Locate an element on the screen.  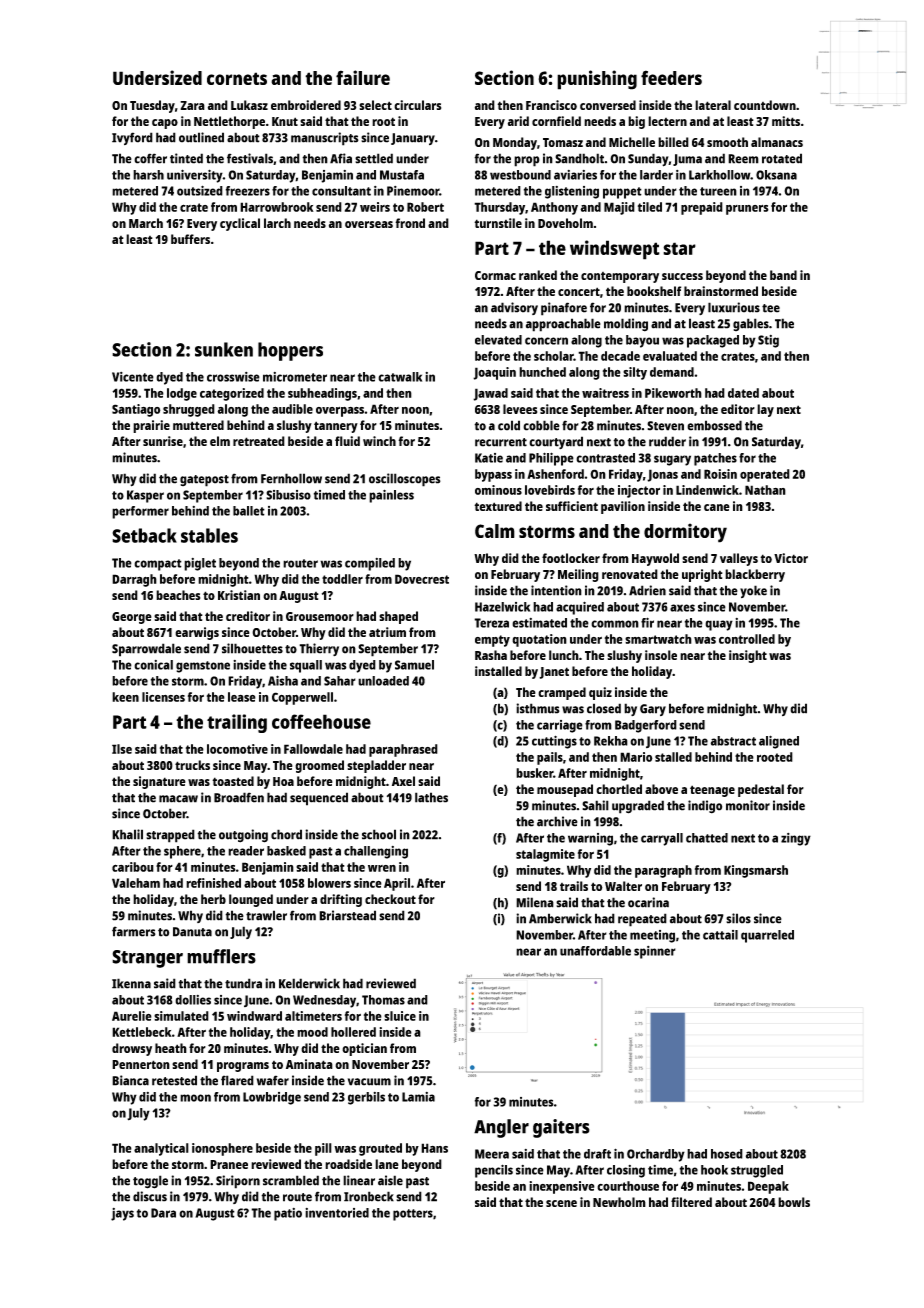
levees is located at coordinates (520, 409).
